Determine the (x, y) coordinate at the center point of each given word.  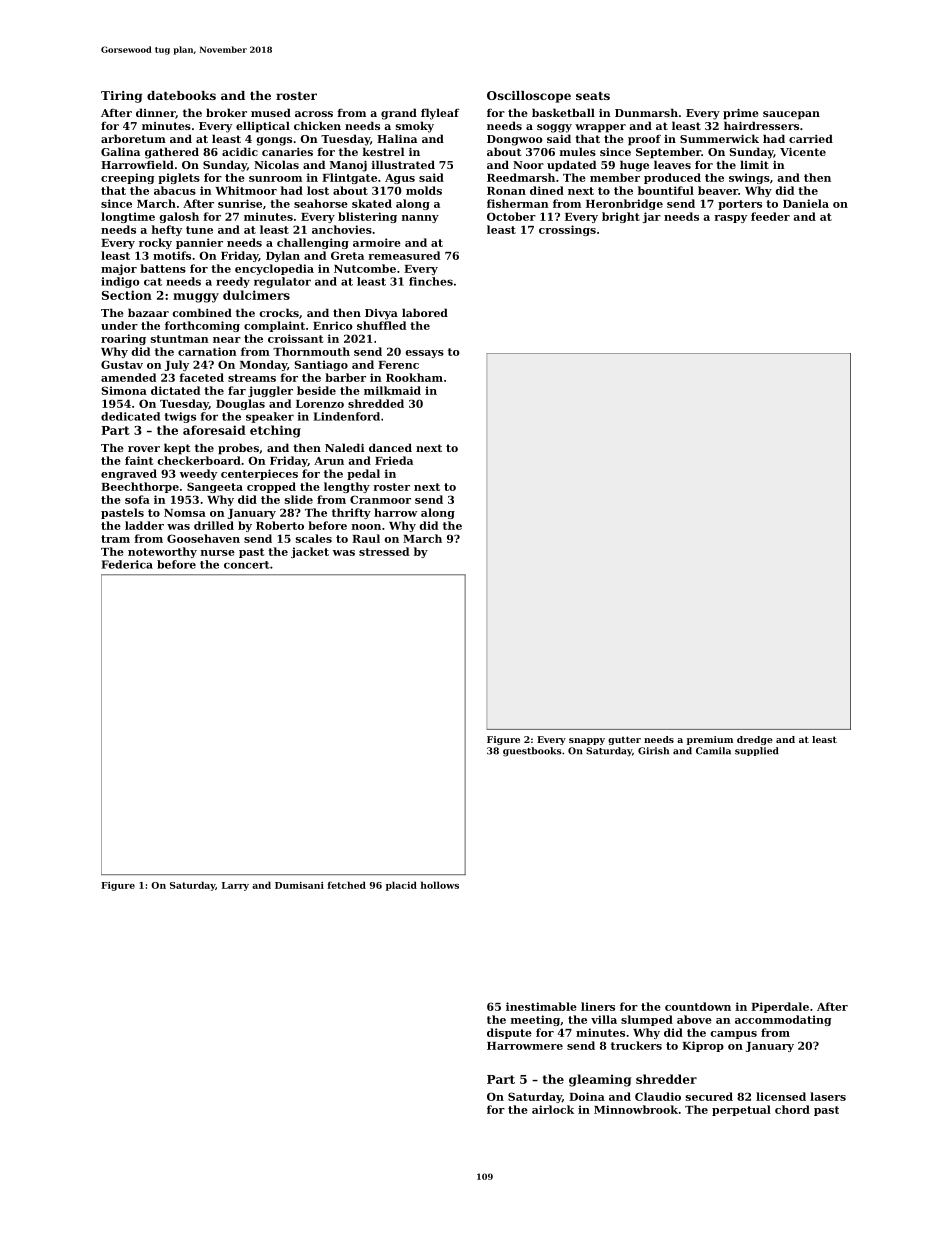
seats (593, 96)
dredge (755, 740)
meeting (535, 1020)
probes (238, 449)
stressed (384, 551)
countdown (698, 1006)
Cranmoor (380, 499)
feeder (770, 216)
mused (271, 112)
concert (247, 565)
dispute (509, 1033)
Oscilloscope (529, 97)
